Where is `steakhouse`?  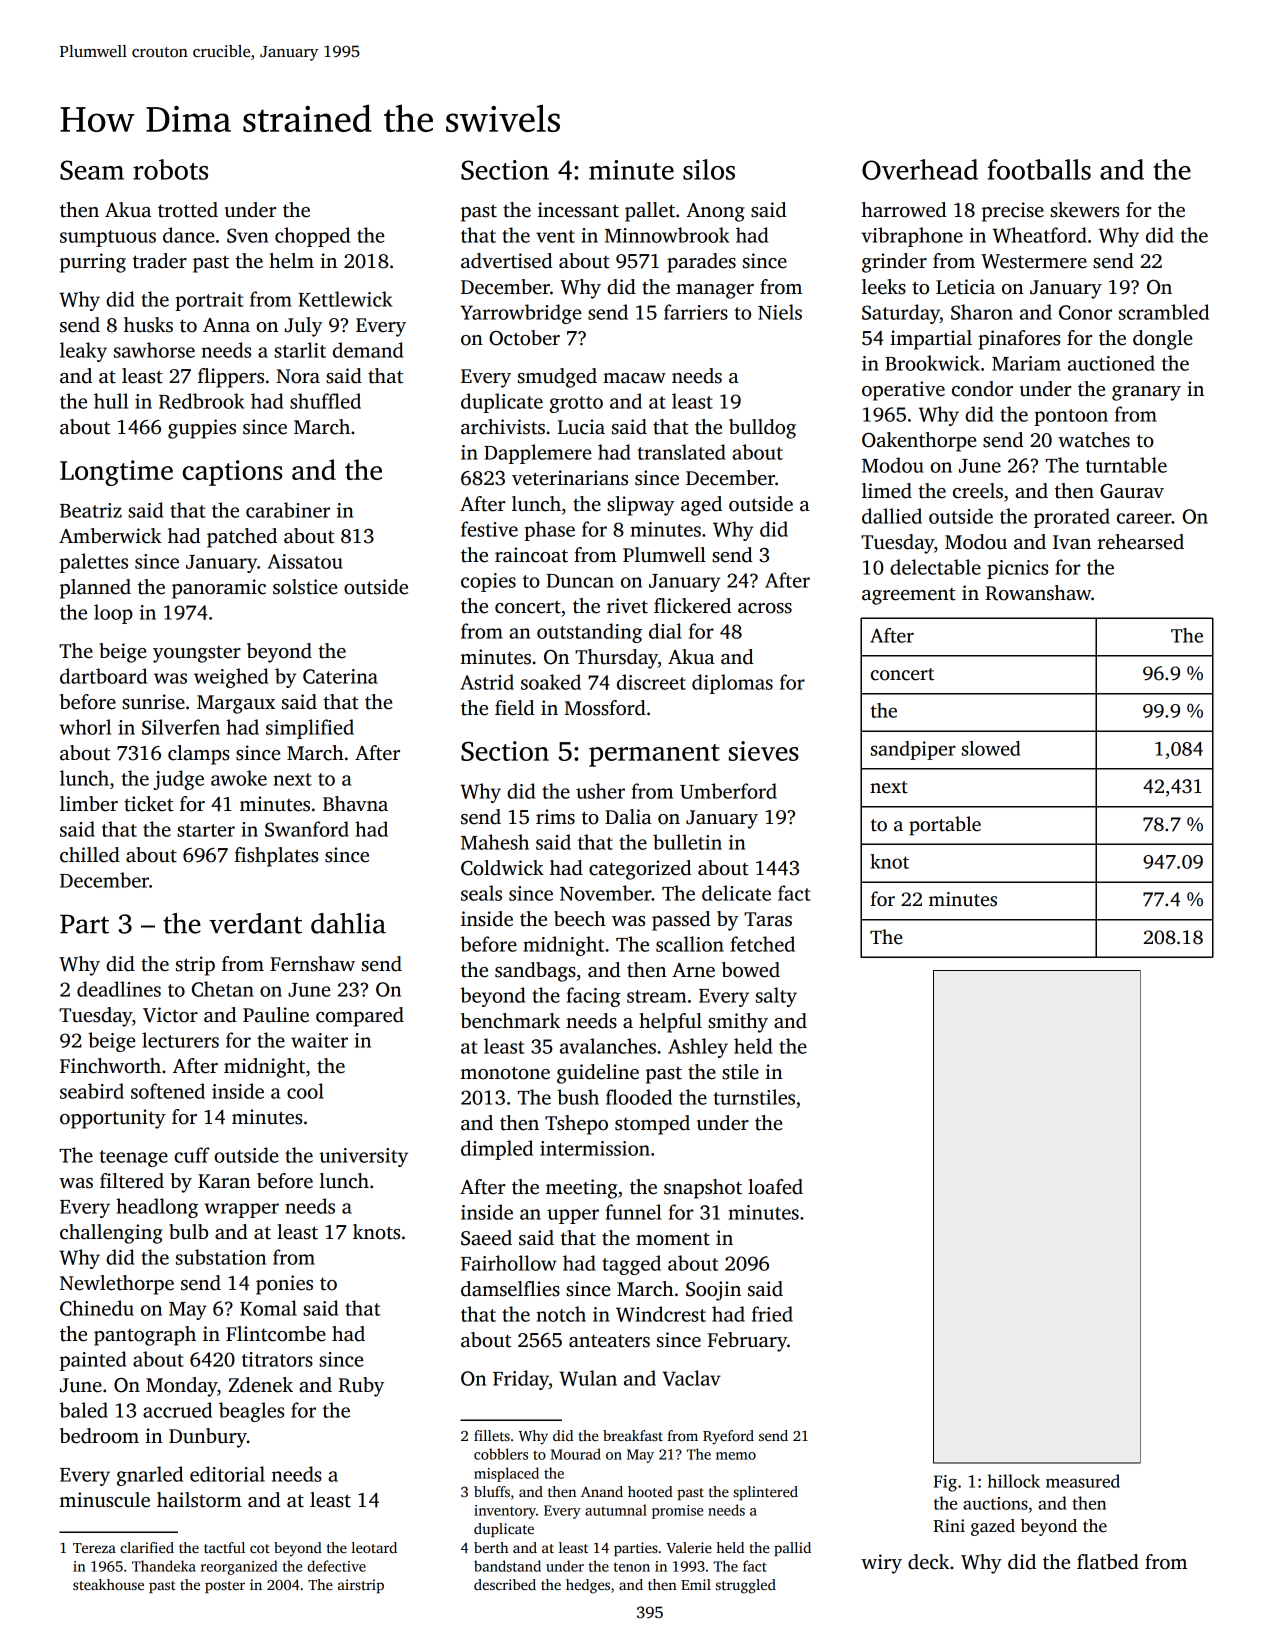 steakhouse is located at coordinates (108, 1584).
